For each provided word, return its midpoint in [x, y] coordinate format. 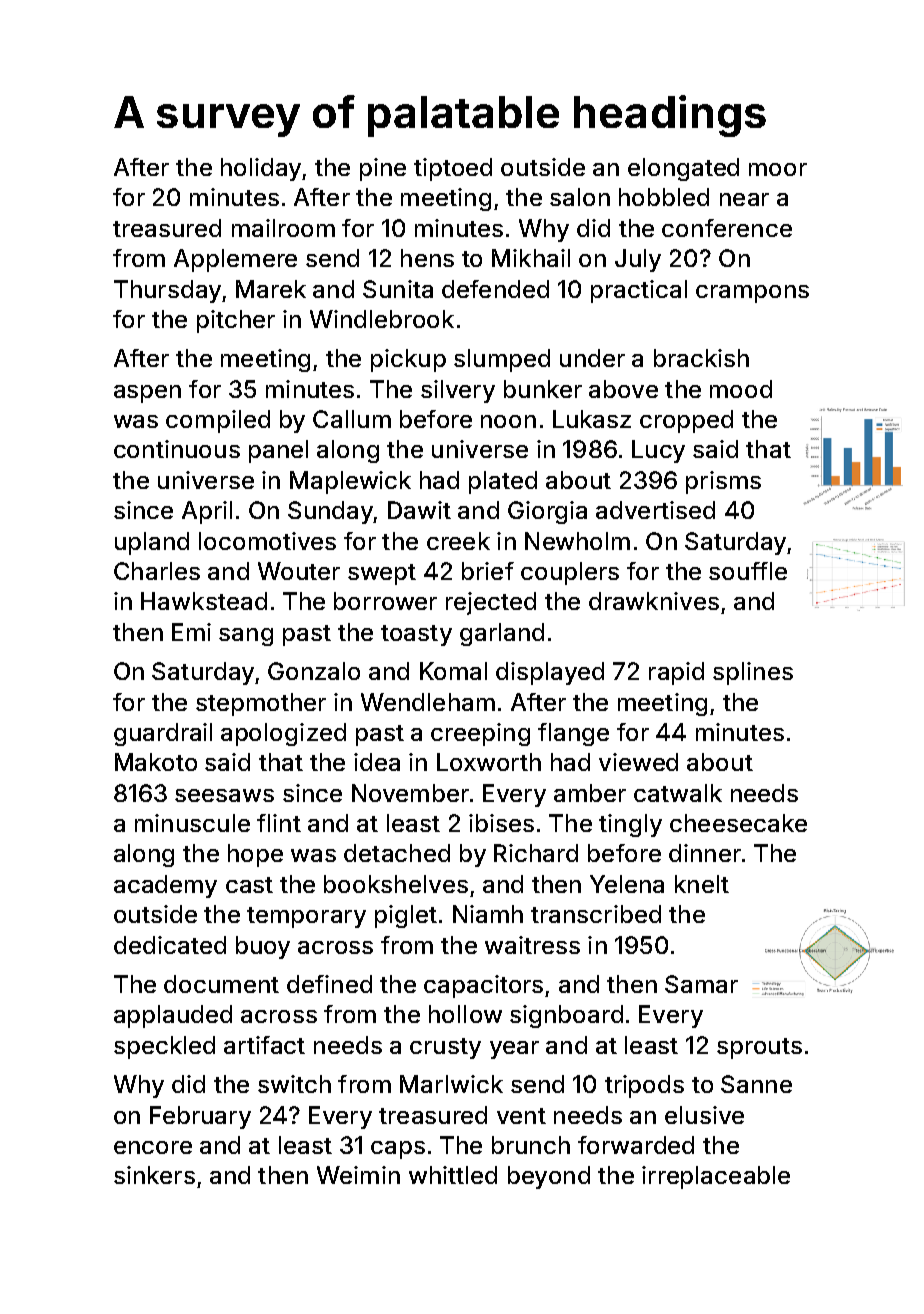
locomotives [267, 541]
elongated [683, 169]
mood [741, 389]
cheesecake [738, 823]
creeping [480, 734]
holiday [261, 169]
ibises [501, 823]
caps [398, 1150]
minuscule [192, 823]
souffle [748, 571]
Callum [352, 419]
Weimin [358, 1175]
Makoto [156, 762]
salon [580, 197]
